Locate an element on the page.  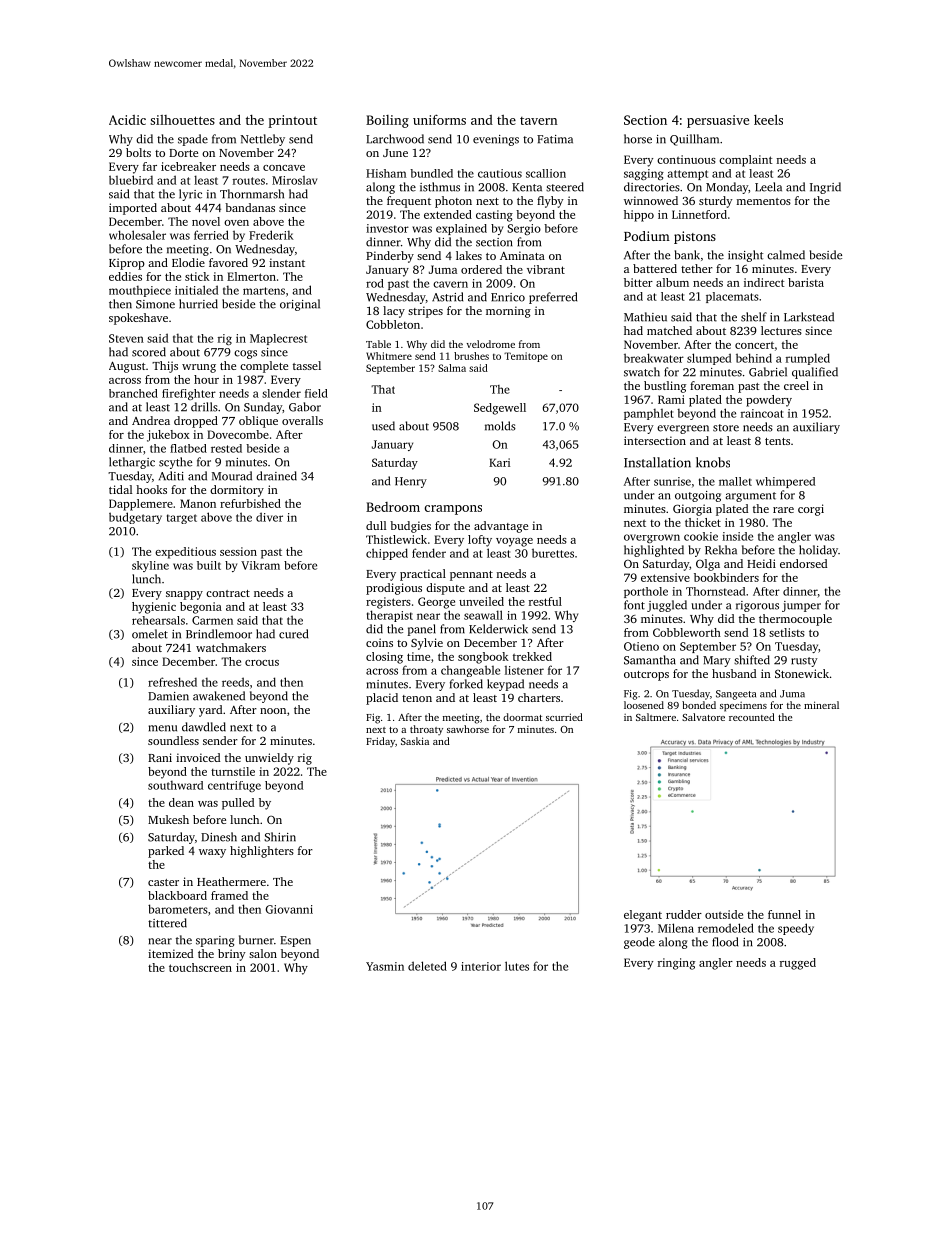
unwieldy is located at coordinates (269, 759).
